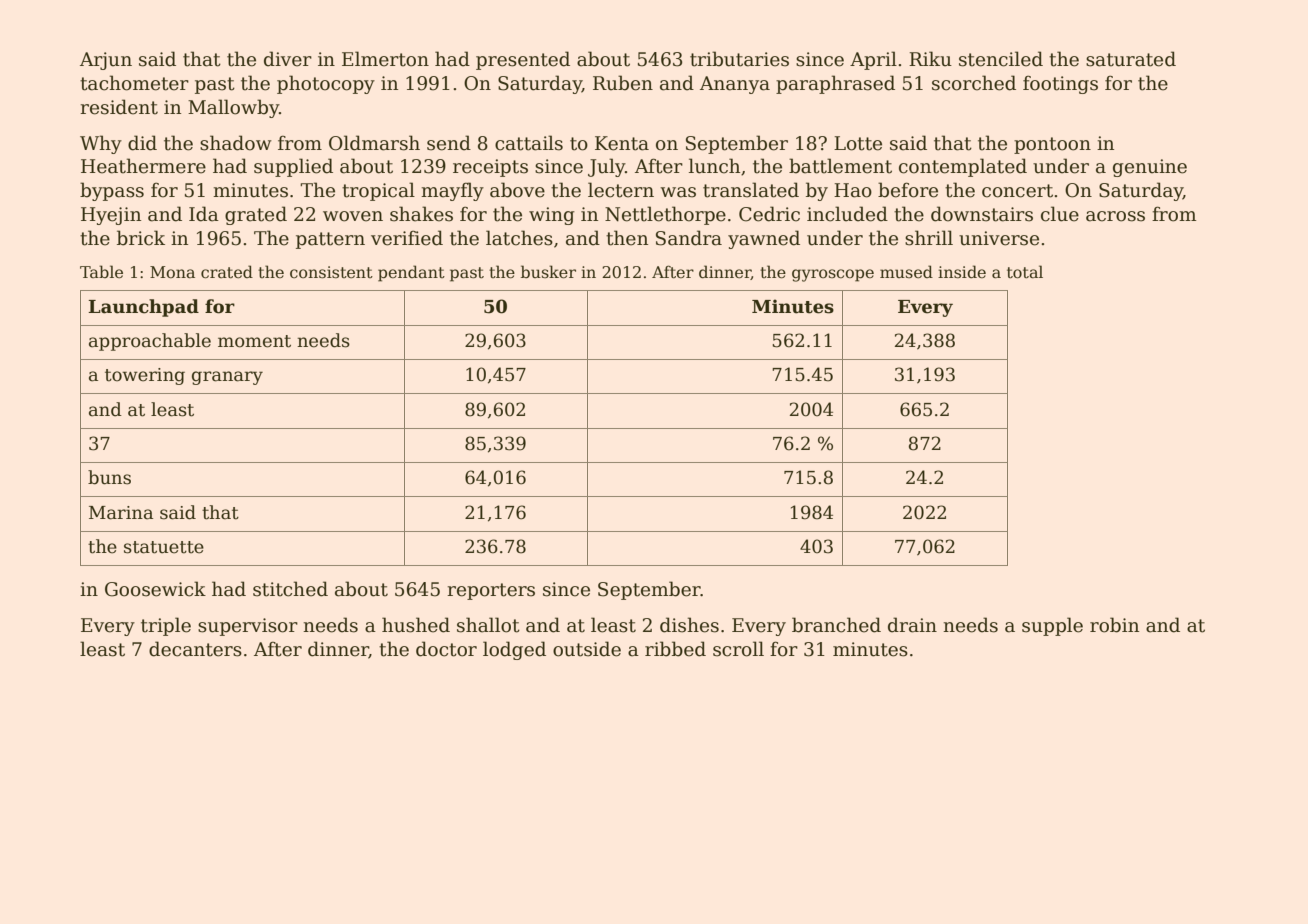 The image size is (1308, 924). What do you see at coordinates (962, 271) in the document?
I see `inside` at bounding box center [962, 271].
